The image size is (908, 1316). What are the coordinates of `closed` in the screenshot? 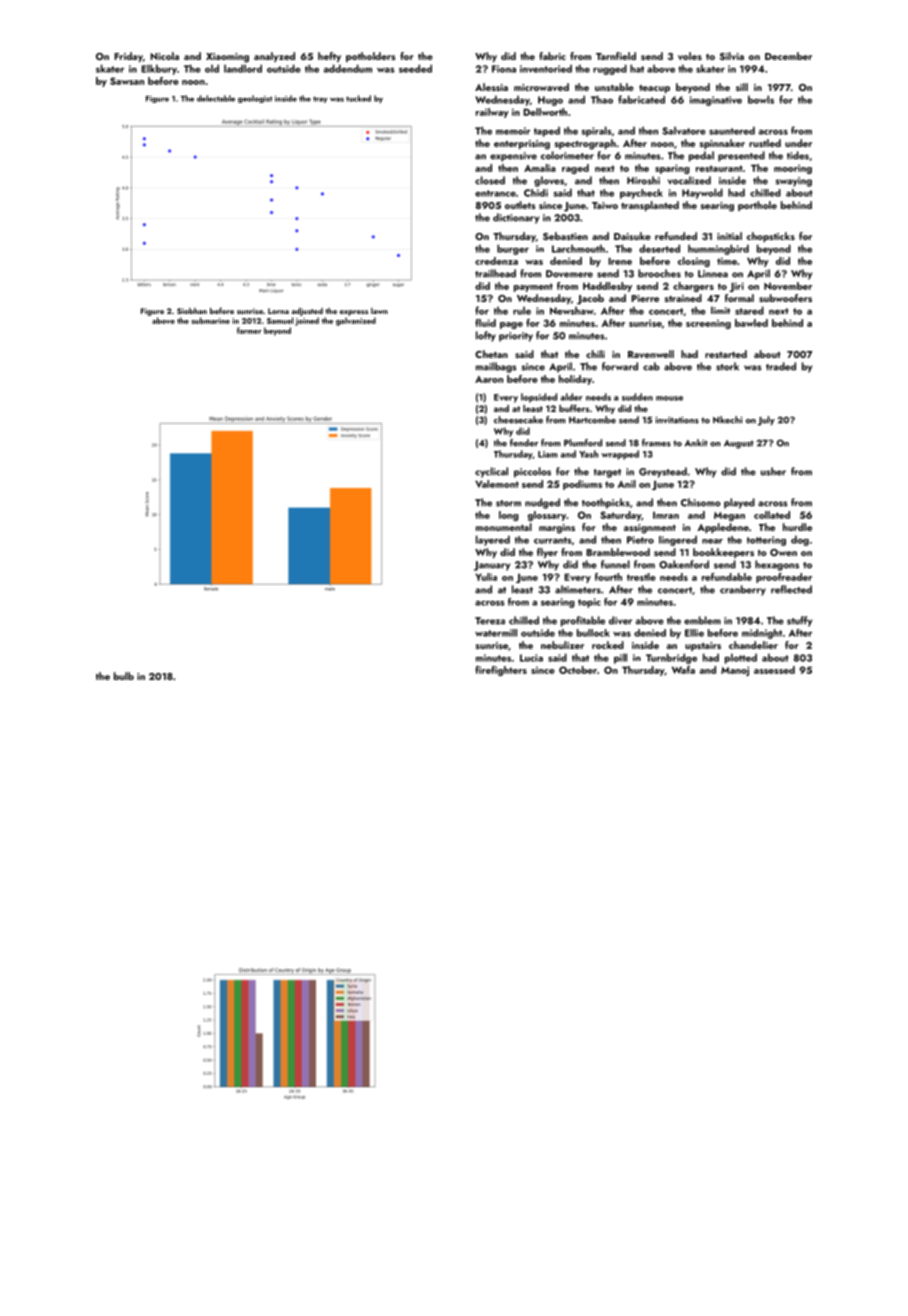 It's located at (490, 180).
